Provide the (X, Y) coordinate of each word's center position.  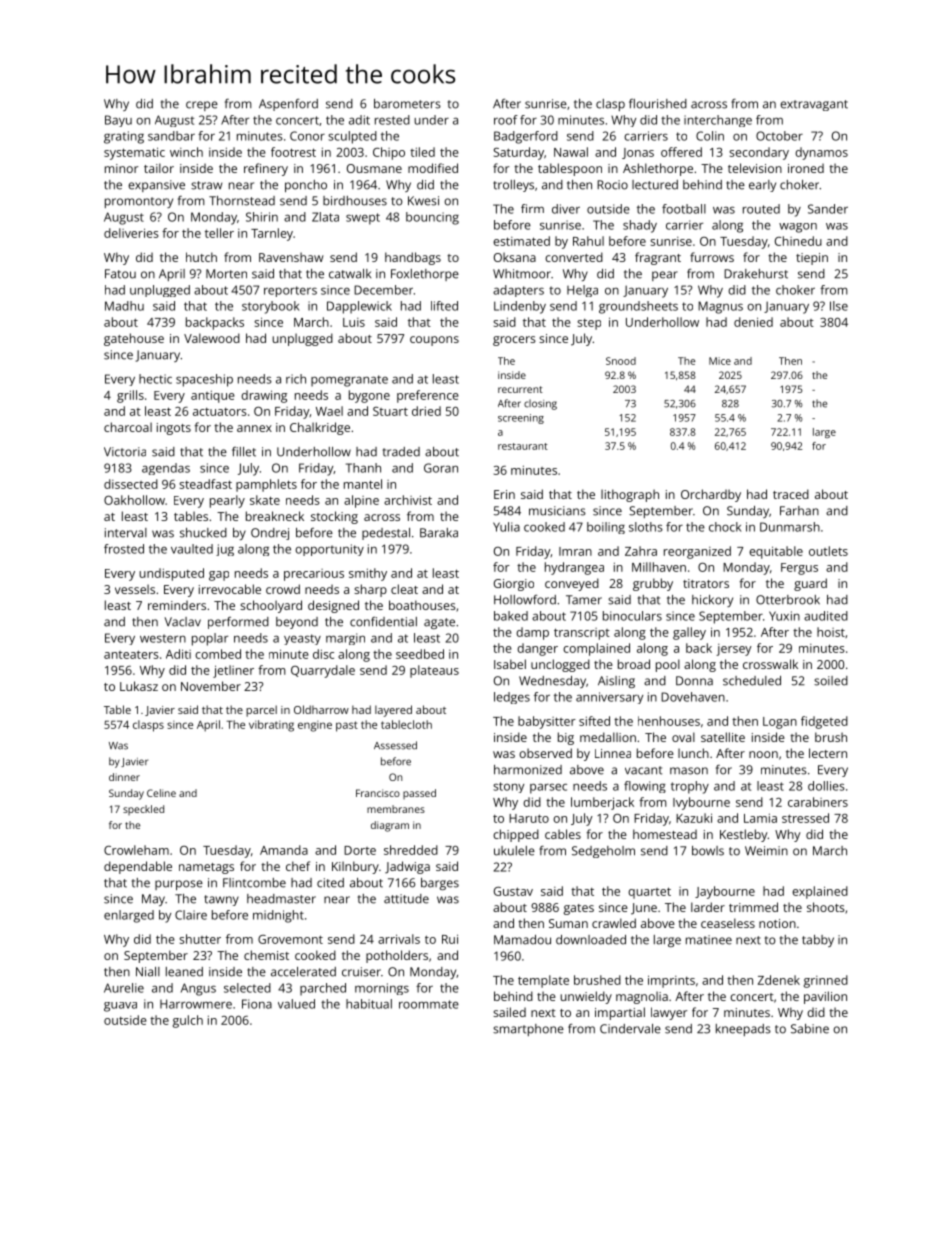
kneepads (743, 1030)
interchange (718, 121)
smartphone (528, 1030)
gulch (188, 1021)
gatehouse (134, 339)
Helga (582, 291)
